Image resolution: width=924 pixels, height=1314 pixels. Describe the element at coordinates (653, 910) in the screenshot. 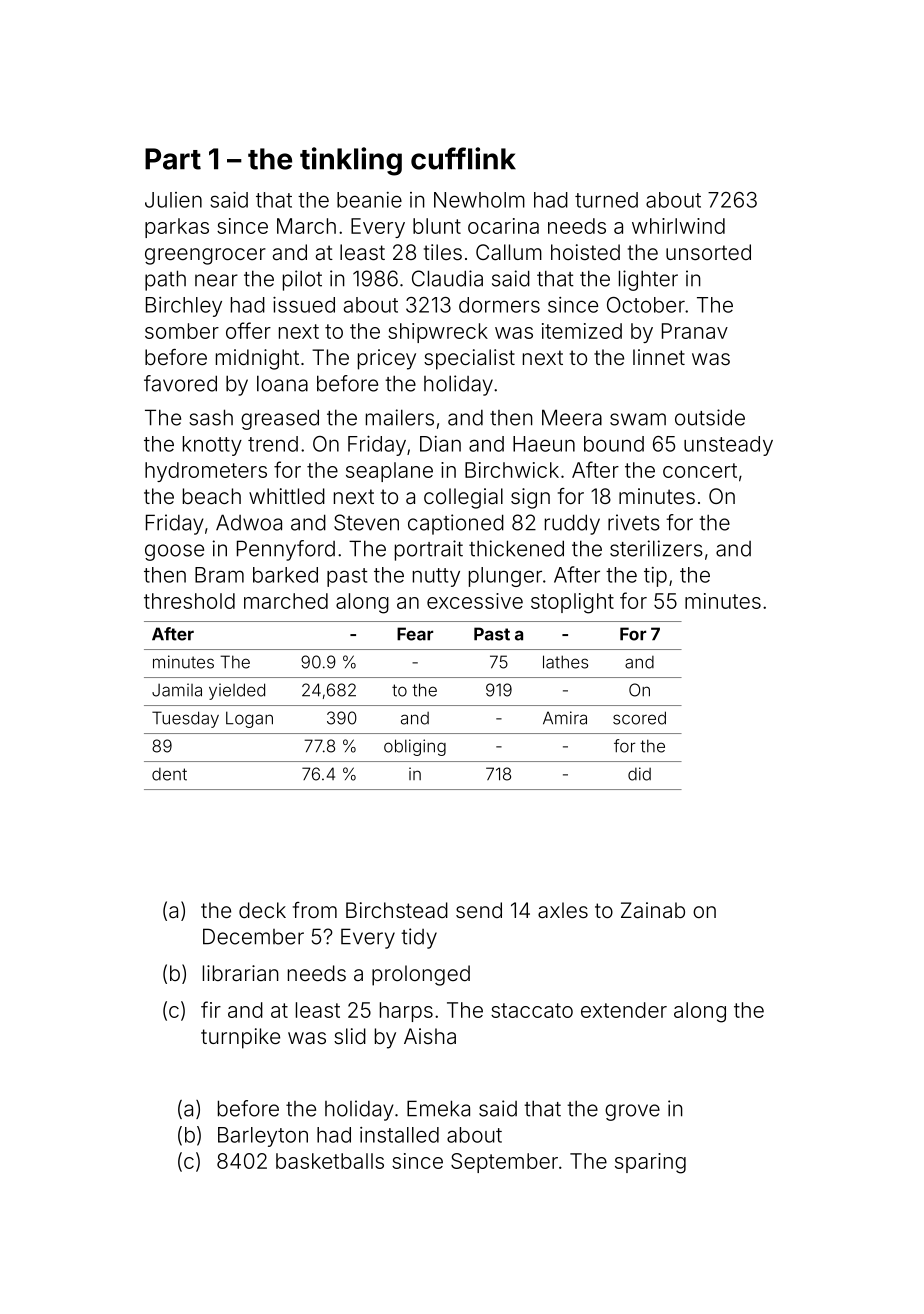

I see `Zainab` at that location.
